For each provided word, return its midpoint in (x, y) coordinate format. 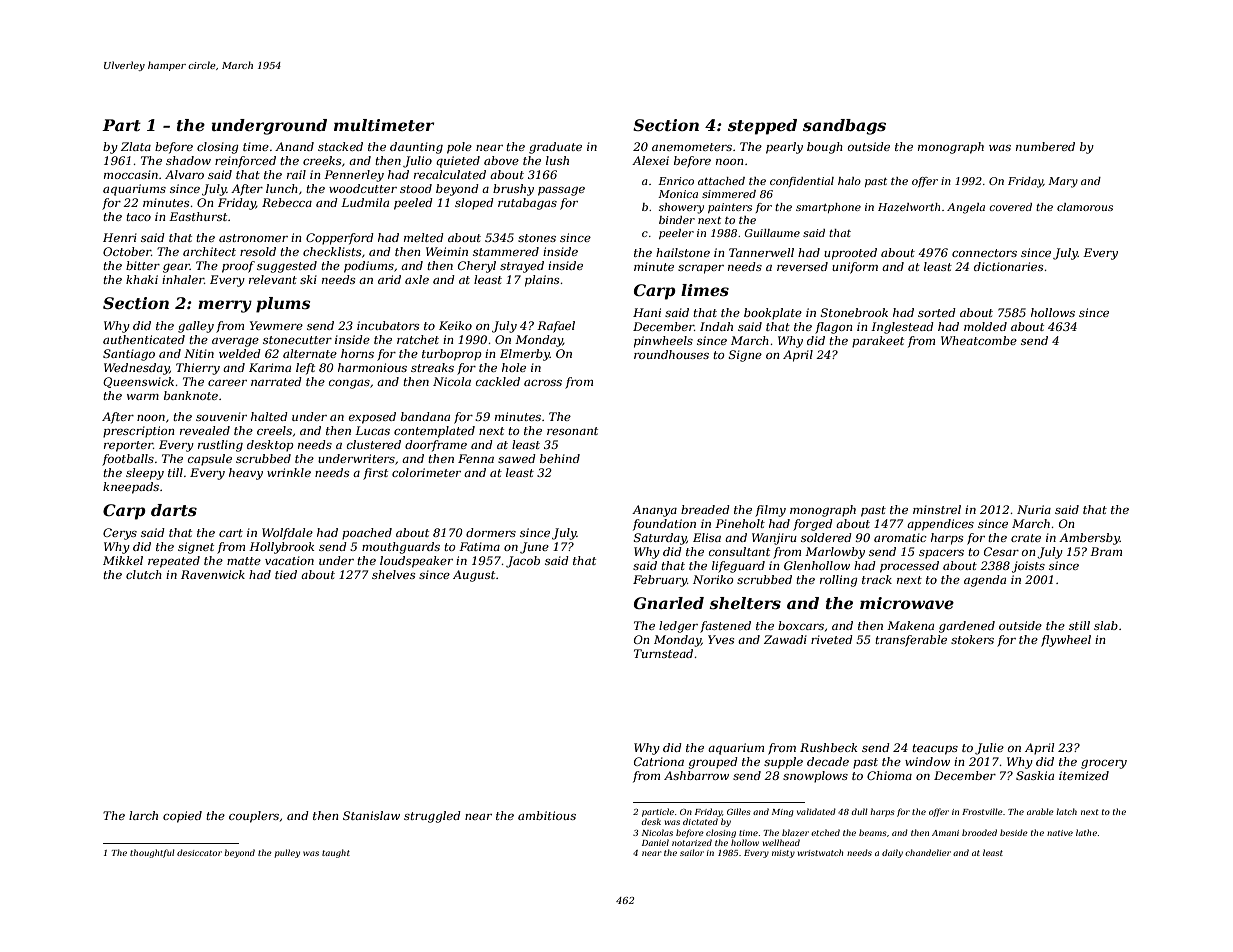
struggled (432, 817)
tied (286, 574)
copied (182, 817)
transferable (911, 641)
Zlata (136, 146)
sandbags (844, 127)
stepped (762, 127)
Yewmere (276, 325)
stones (537, 238)
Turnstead (663, 653)
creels (274, 430)
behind (560, 458)
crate (1026, 538)
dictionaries (1008, 266)
